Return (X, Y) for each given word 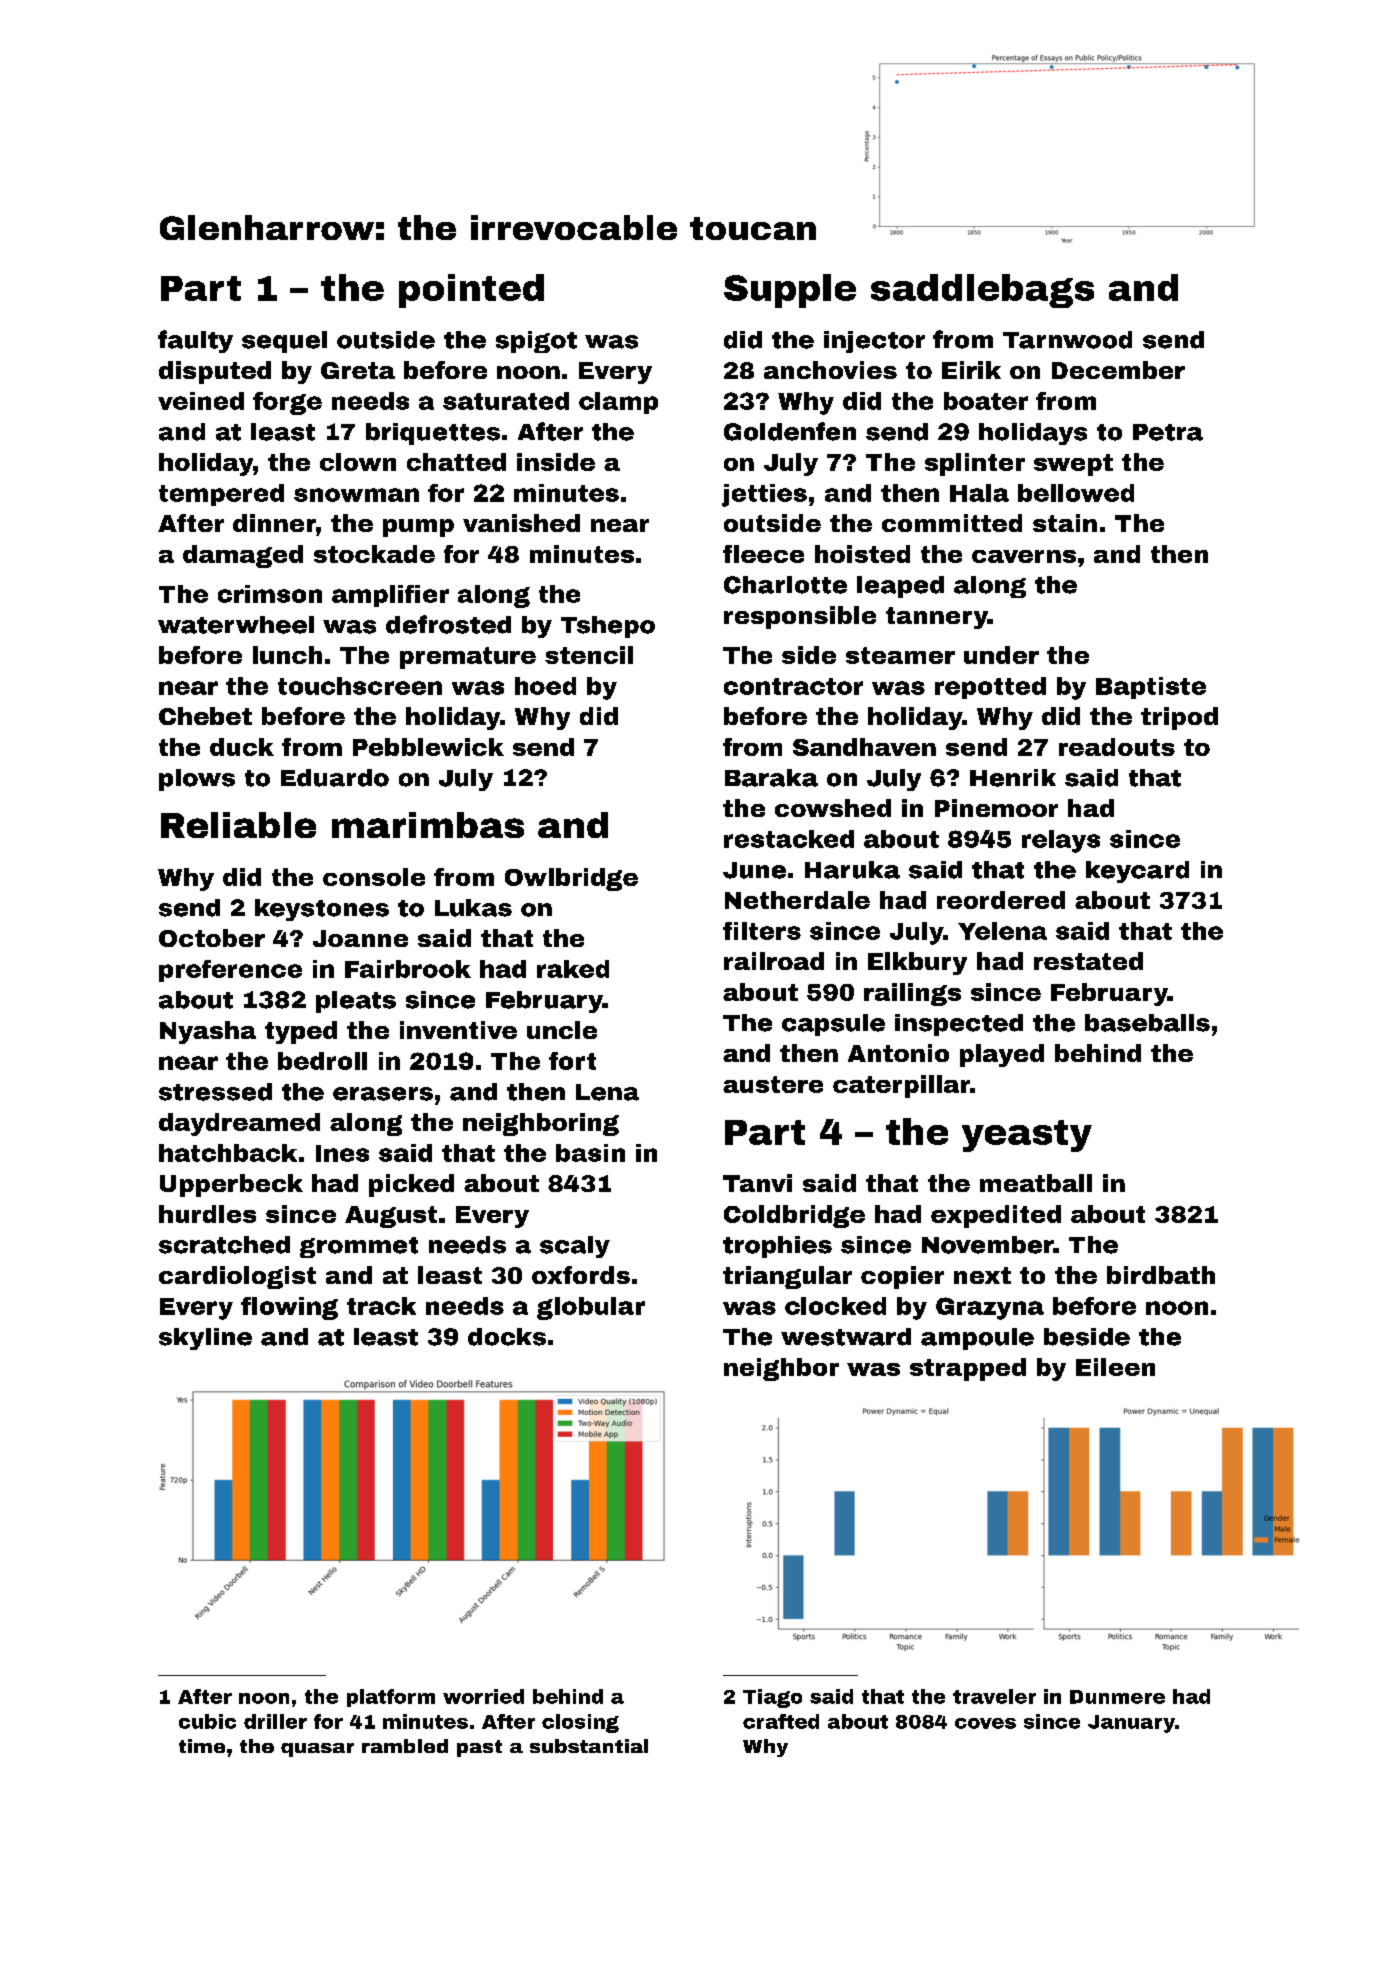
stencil (589, 655)
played (1002, 1055)
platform (391, 1698)
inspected (959, 1025)
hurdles (207, 1214)
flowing (289, 1308)
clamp (618, 403)
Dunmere (1117, 1697)
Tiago (772, 1698)
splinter (975, 464)
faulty (195, 341)
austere (773, 1084)
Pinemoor (996, 808)
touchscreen (360, 686)
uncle (562, 1030)
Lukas (473, 908)
